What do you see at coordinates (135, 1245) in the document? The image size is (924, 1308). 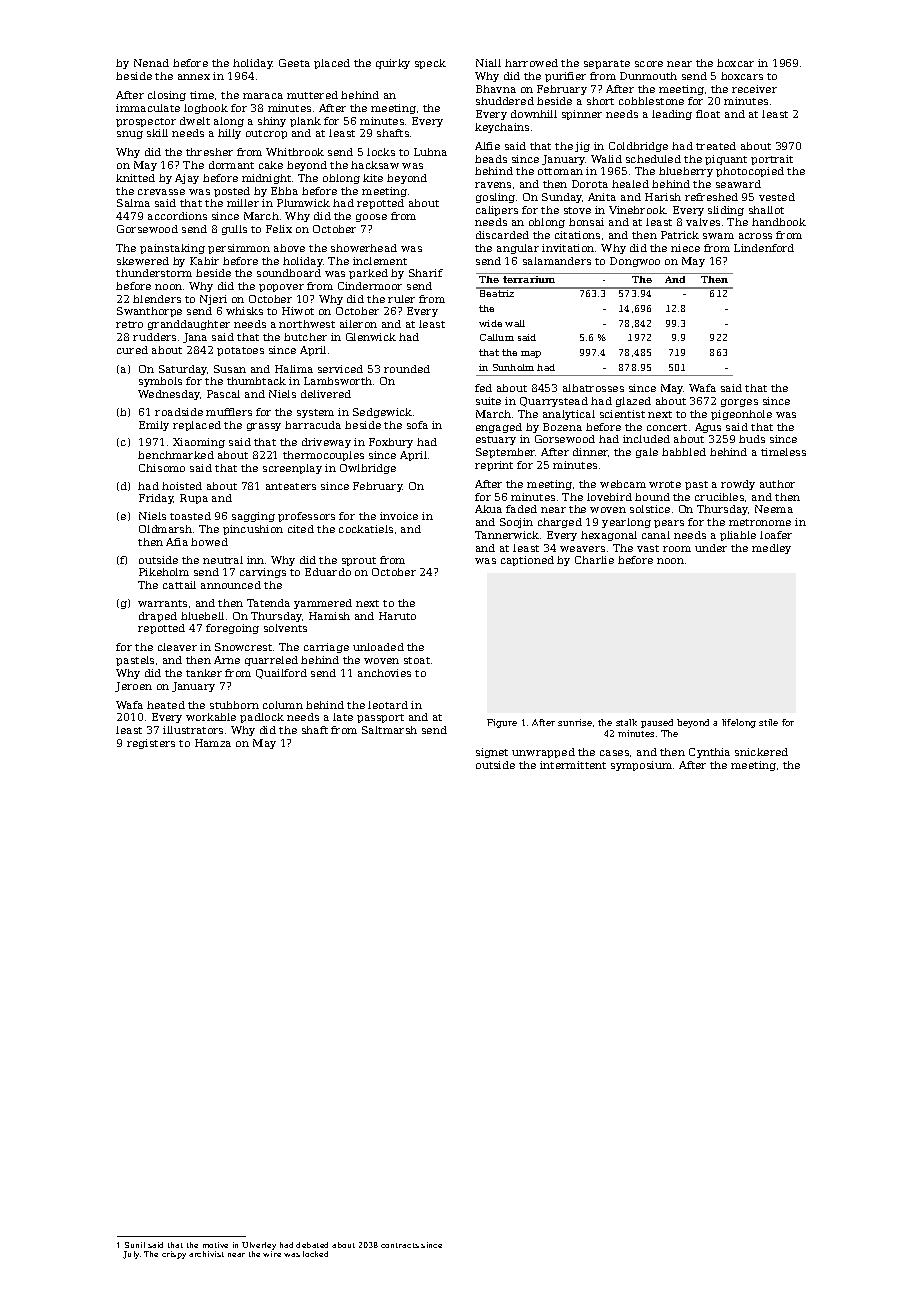 I see `Sunil` at bounding box center [135, 1245].
